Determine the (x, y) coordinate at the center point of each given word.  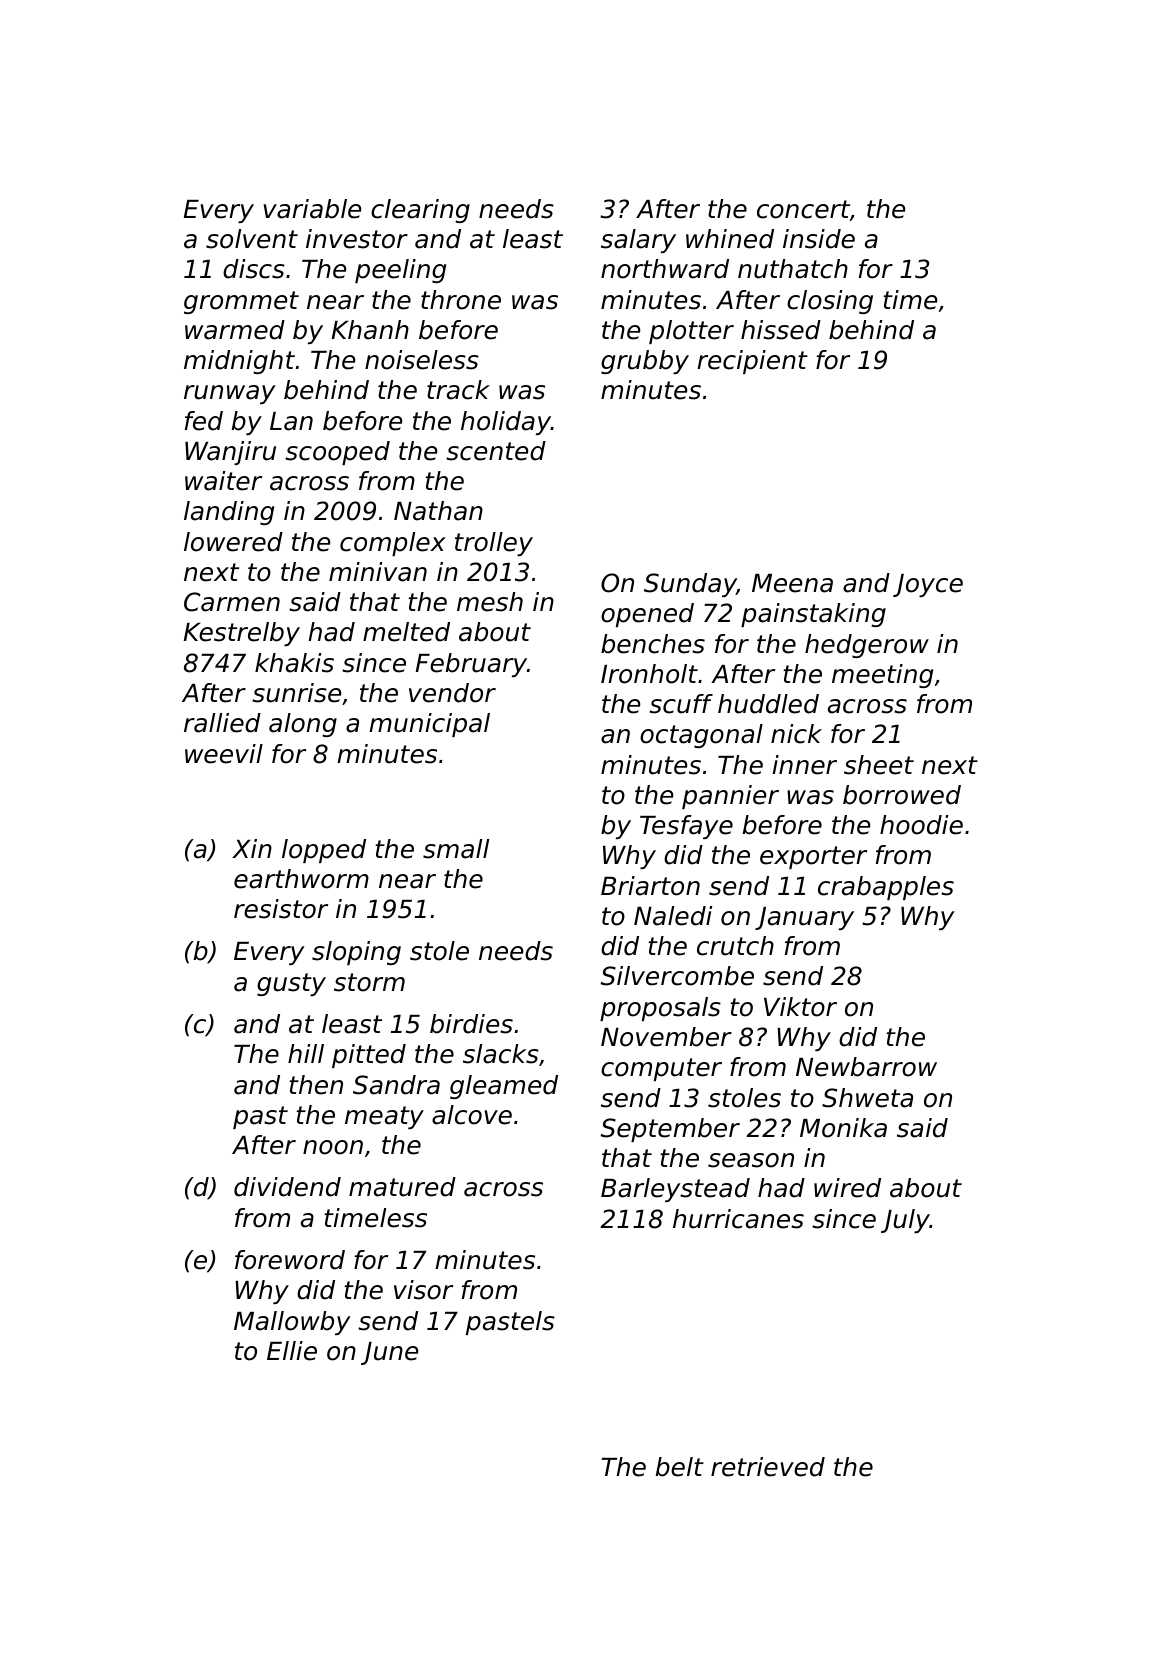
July (905, 1221)
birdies (471, 1024)
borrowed (902, 795)
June (389, 1353)
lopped (324, 851)
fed (204, 421)
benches (653, 644)
